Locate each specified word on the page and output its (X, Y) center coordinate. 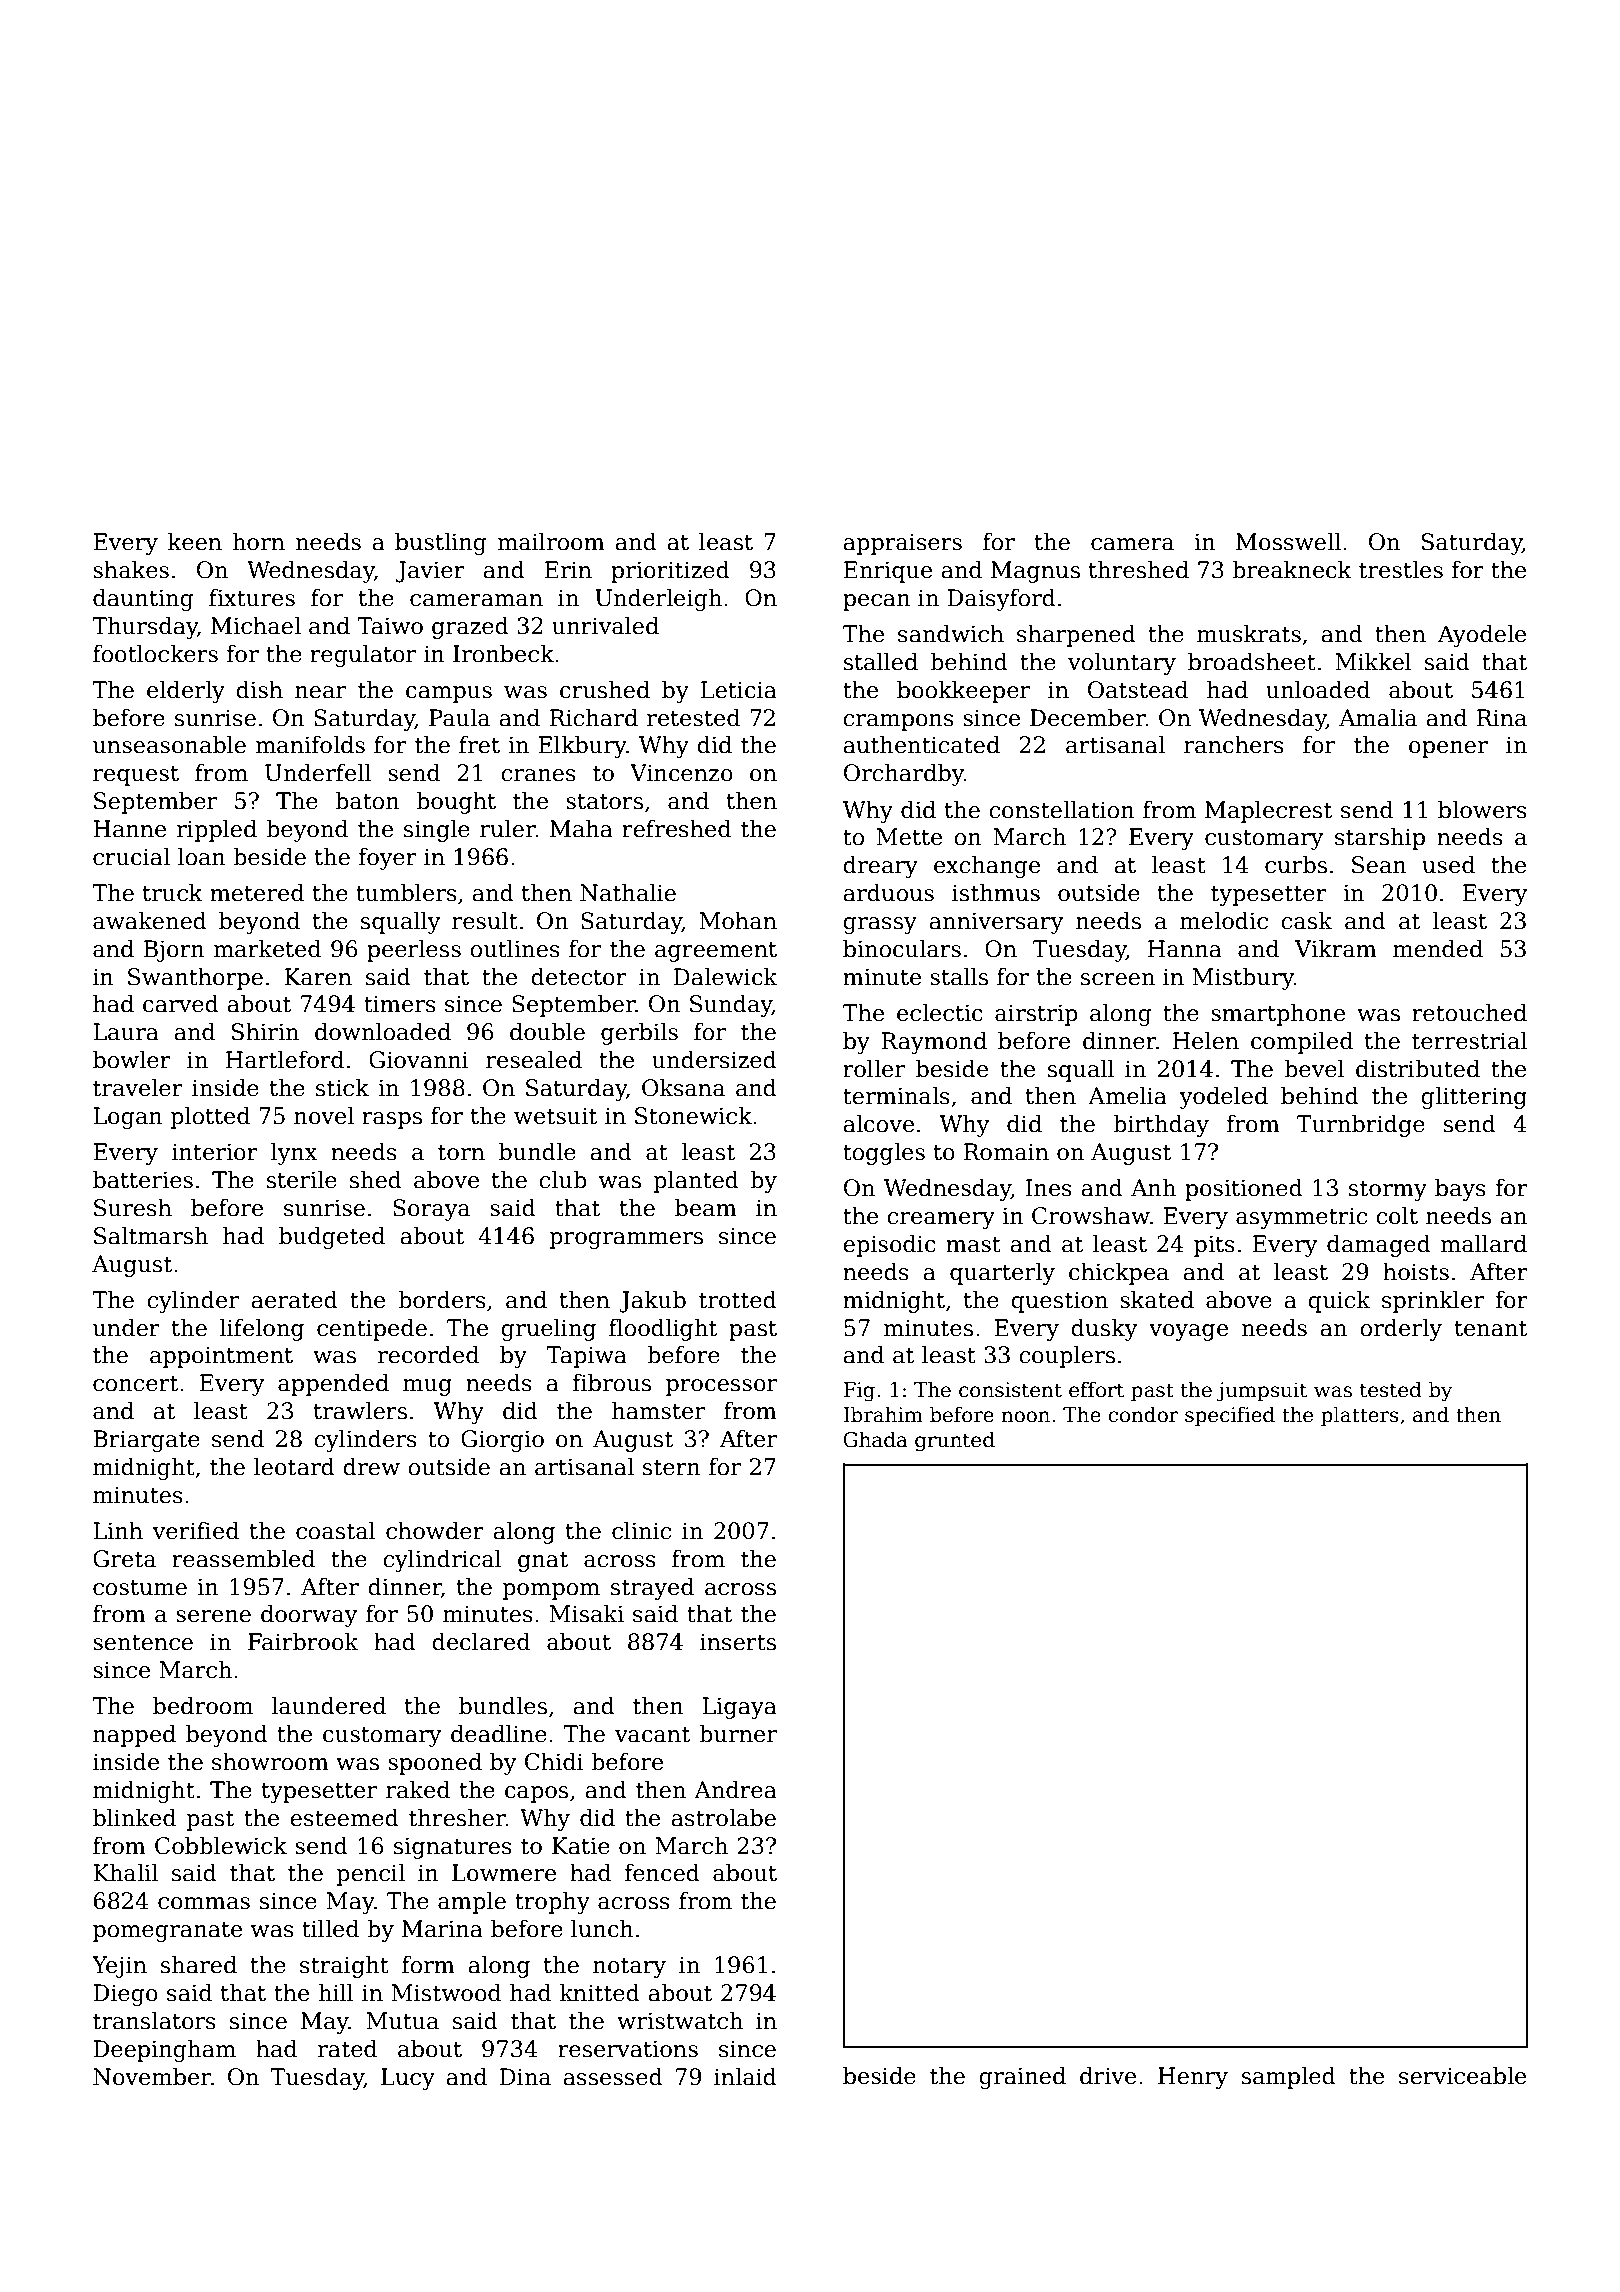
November (152, 2077)
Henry (1193, 2078)
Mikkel (1373, 662)
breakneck (1292, 570)
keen (195, 542)
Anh (1153, 1187)
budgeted (332, 1238)
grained (1022, 2078)
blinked (134, 1818)
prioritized (670, 572)
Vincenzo (681, 773)
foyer (387, 859)
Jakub (652, 1302)
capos (536, 1794)
